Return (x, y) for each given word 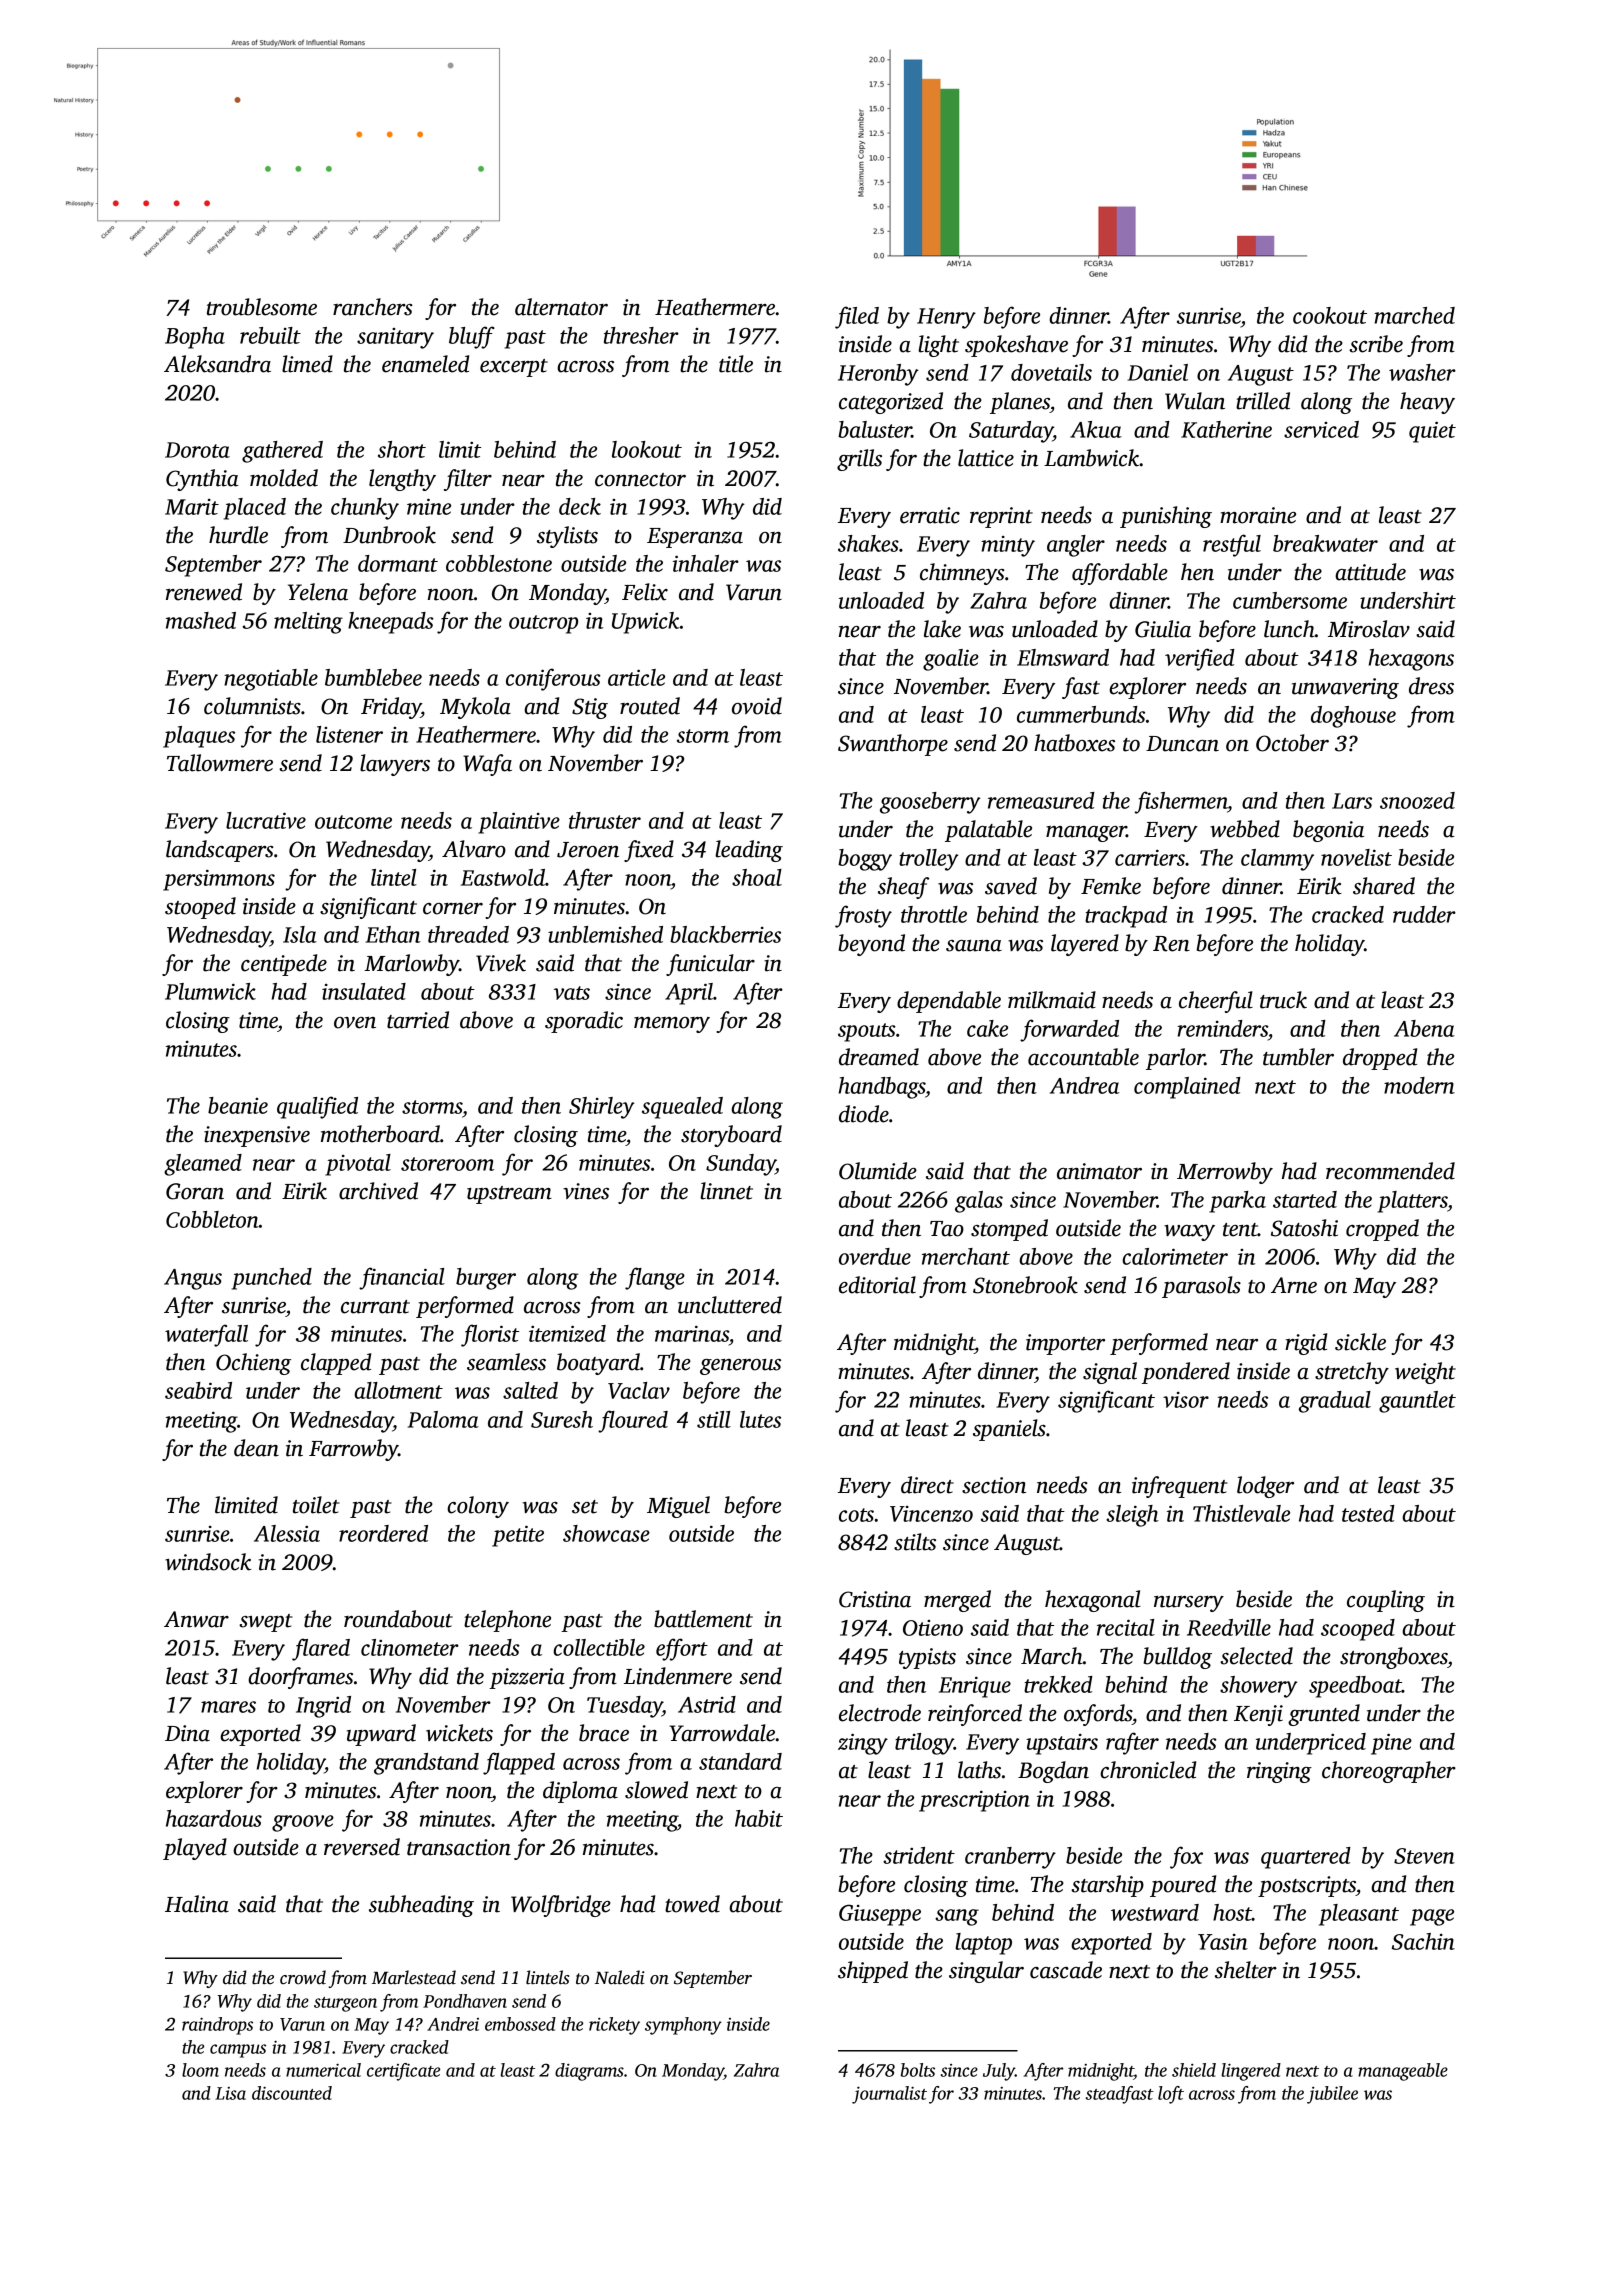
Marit (192, 507)
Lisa (230, 2093)
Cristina (875, 1599)
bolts (917, 2070)
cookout (1330, 315)
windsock (208, 1562)
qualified (317, 1107)
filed (857, 317)
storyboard (731, 1136)
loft (1171, 2095)
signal (1110, 1373)
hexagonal (1093, 1601)
